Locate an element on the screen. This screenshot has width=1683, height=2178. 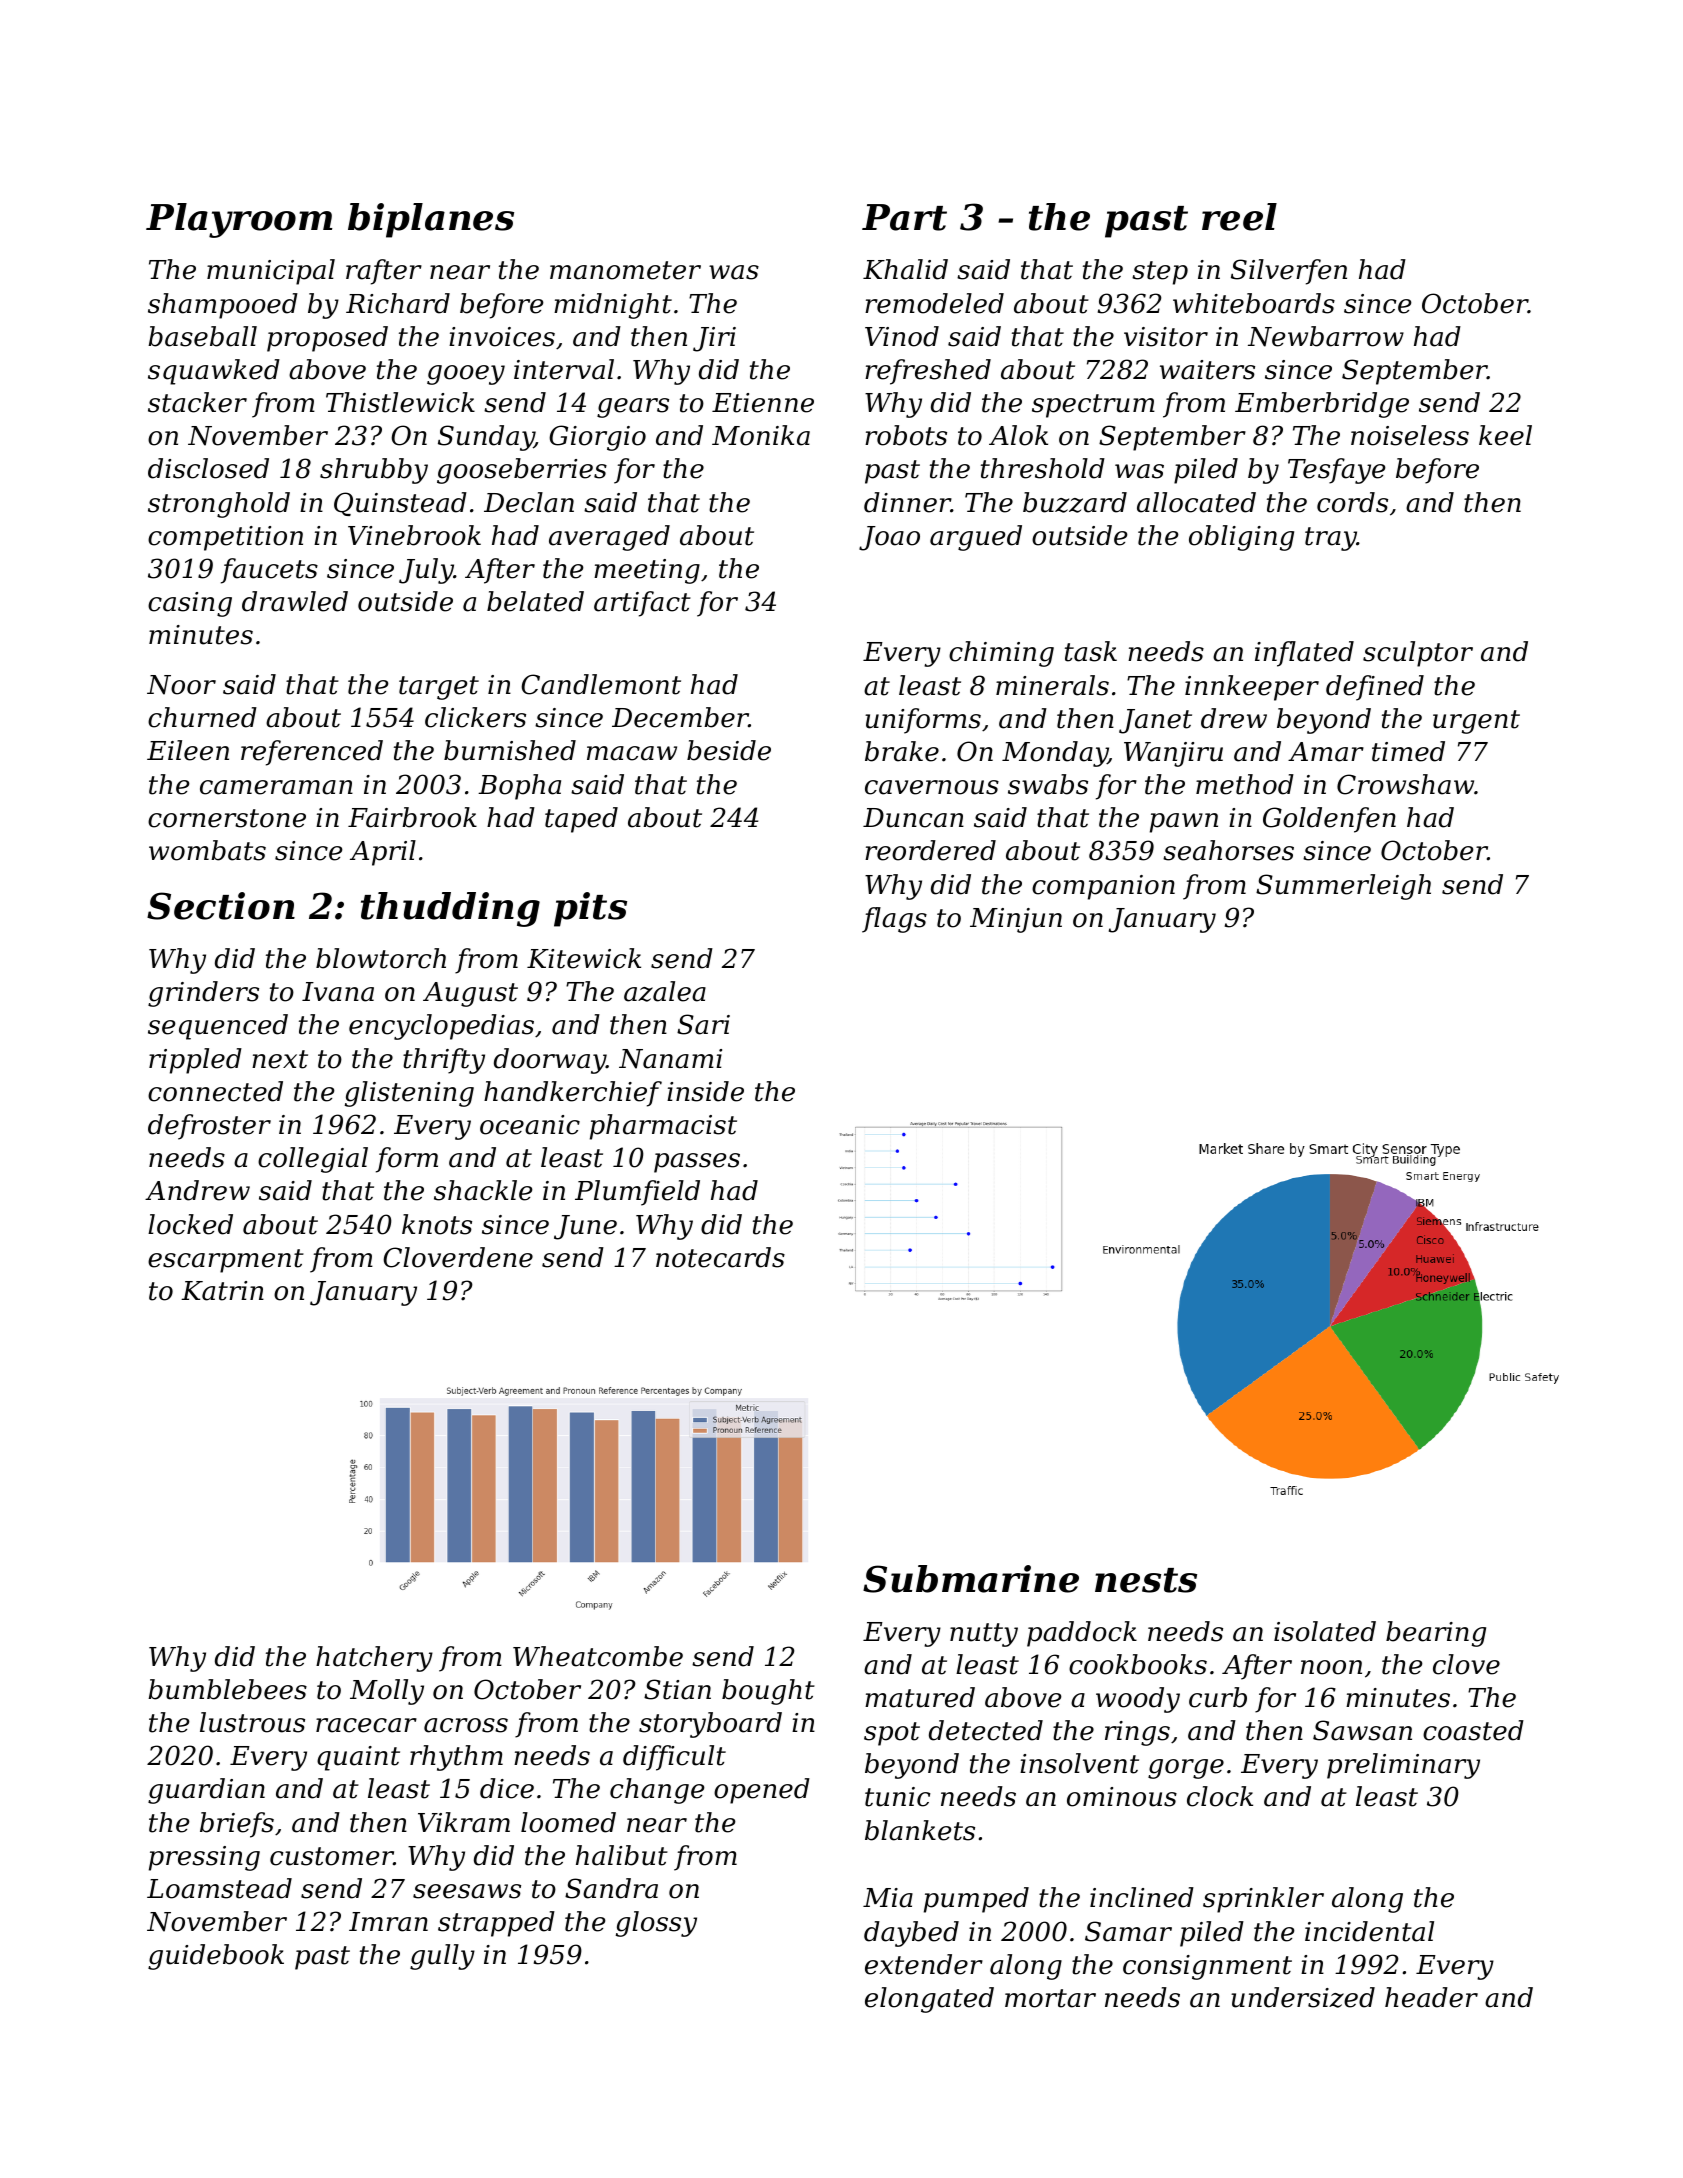
opened is located at coordinates (762, 1791).
